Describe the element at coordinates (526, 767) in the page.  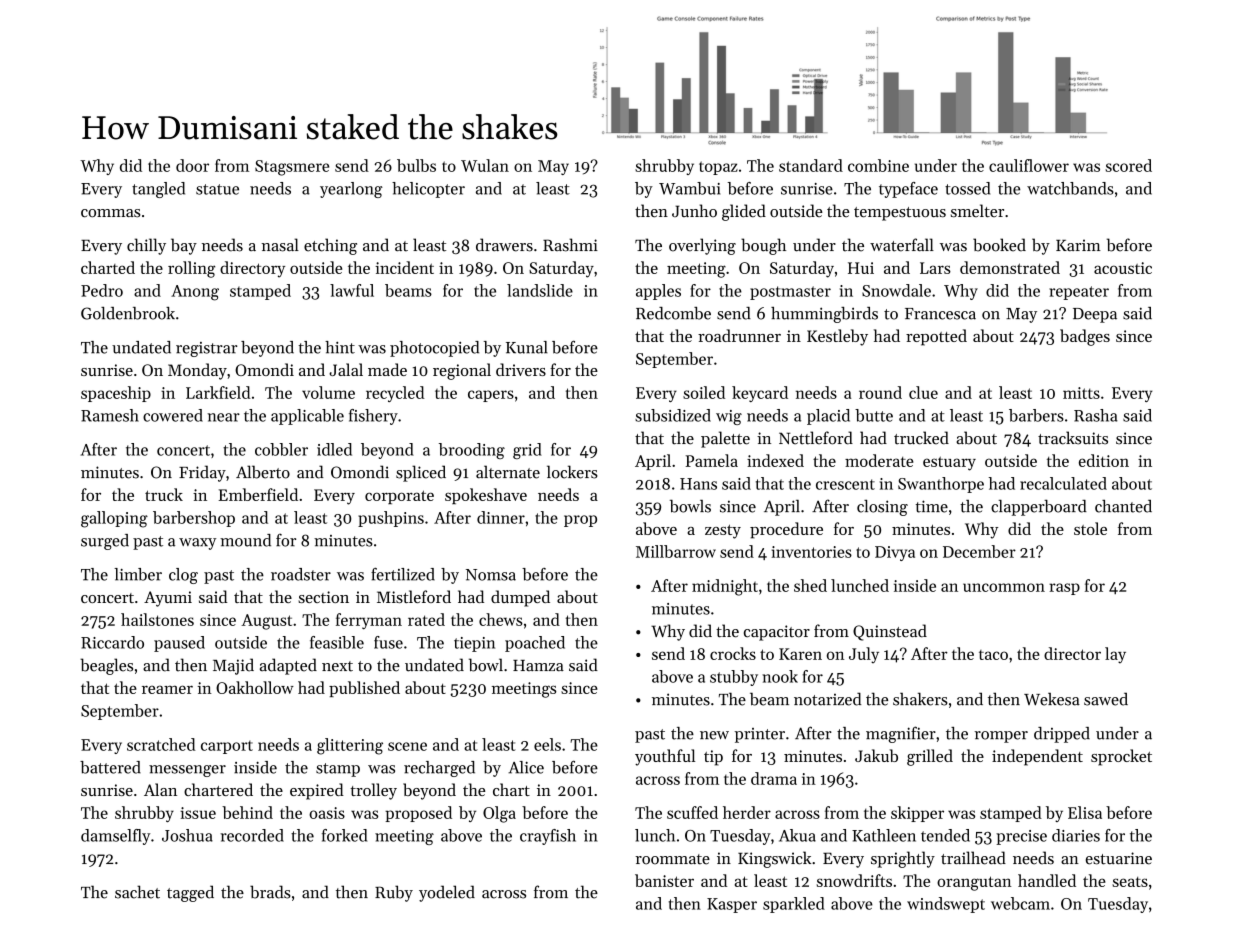
I see `Alice` at that location.
